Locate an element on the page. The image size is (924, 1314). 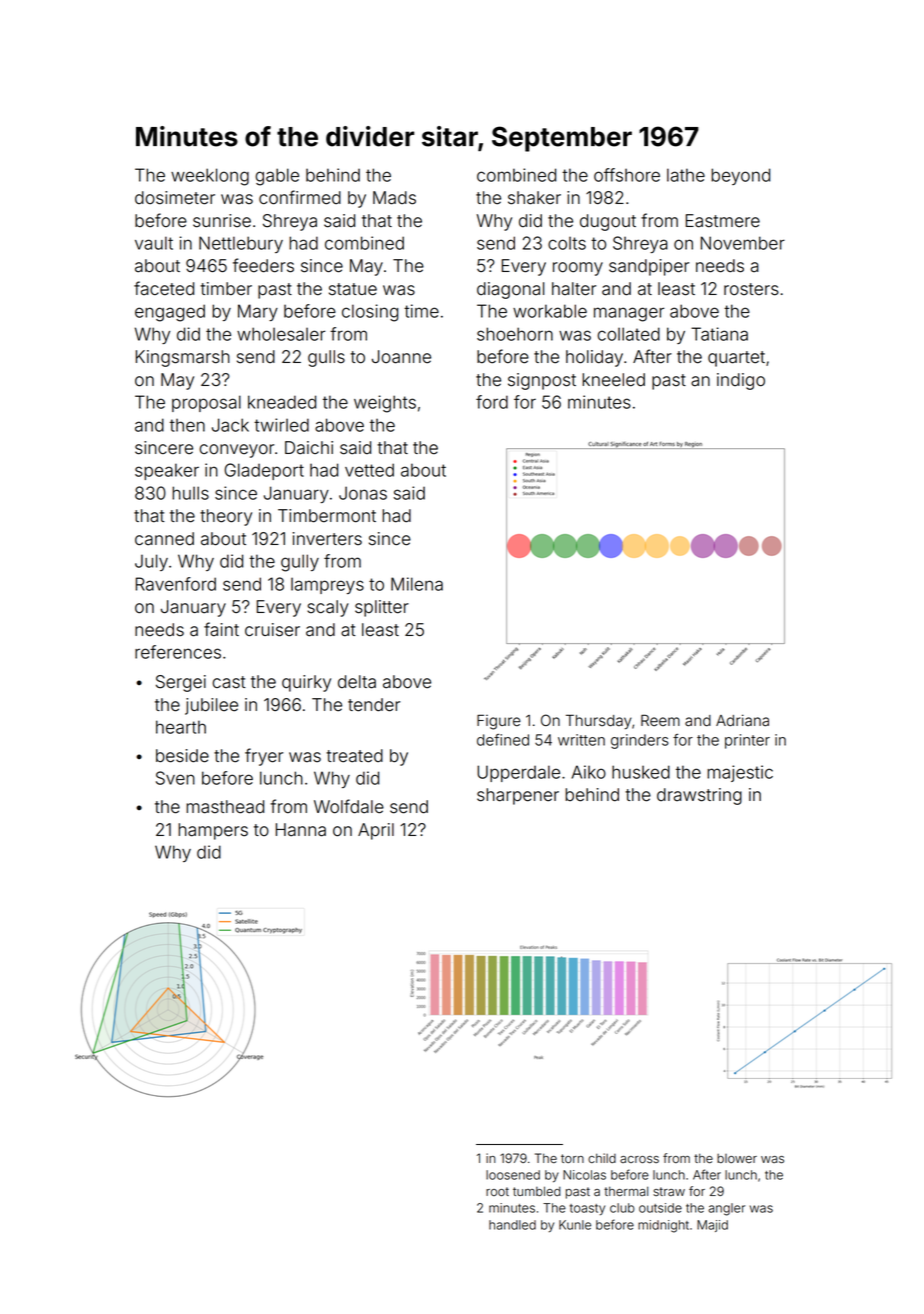
handled is located at coordinates (512, 1225).
